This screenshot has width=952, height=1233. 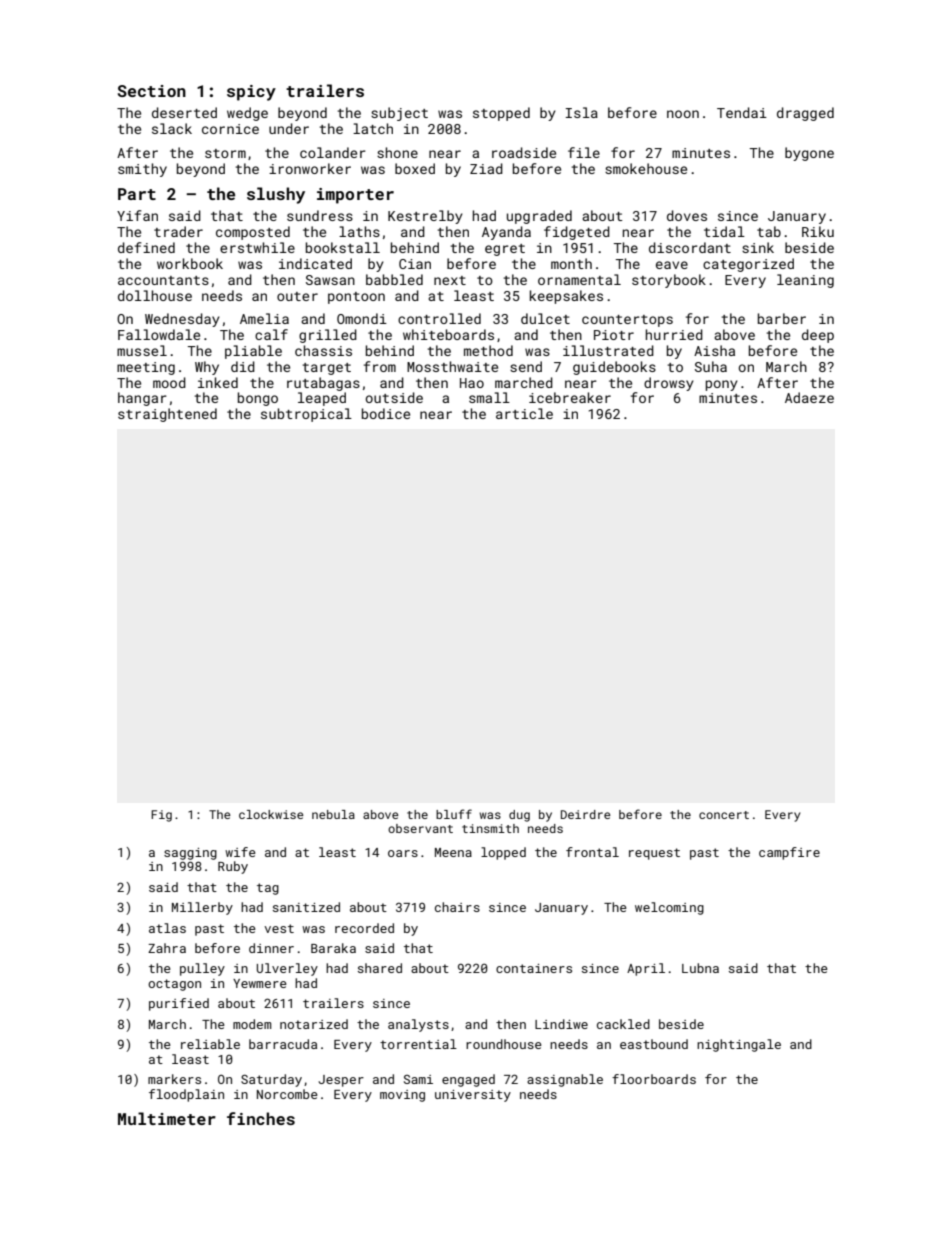 I want to click on Deirdre, so click(x=586, y=814).
